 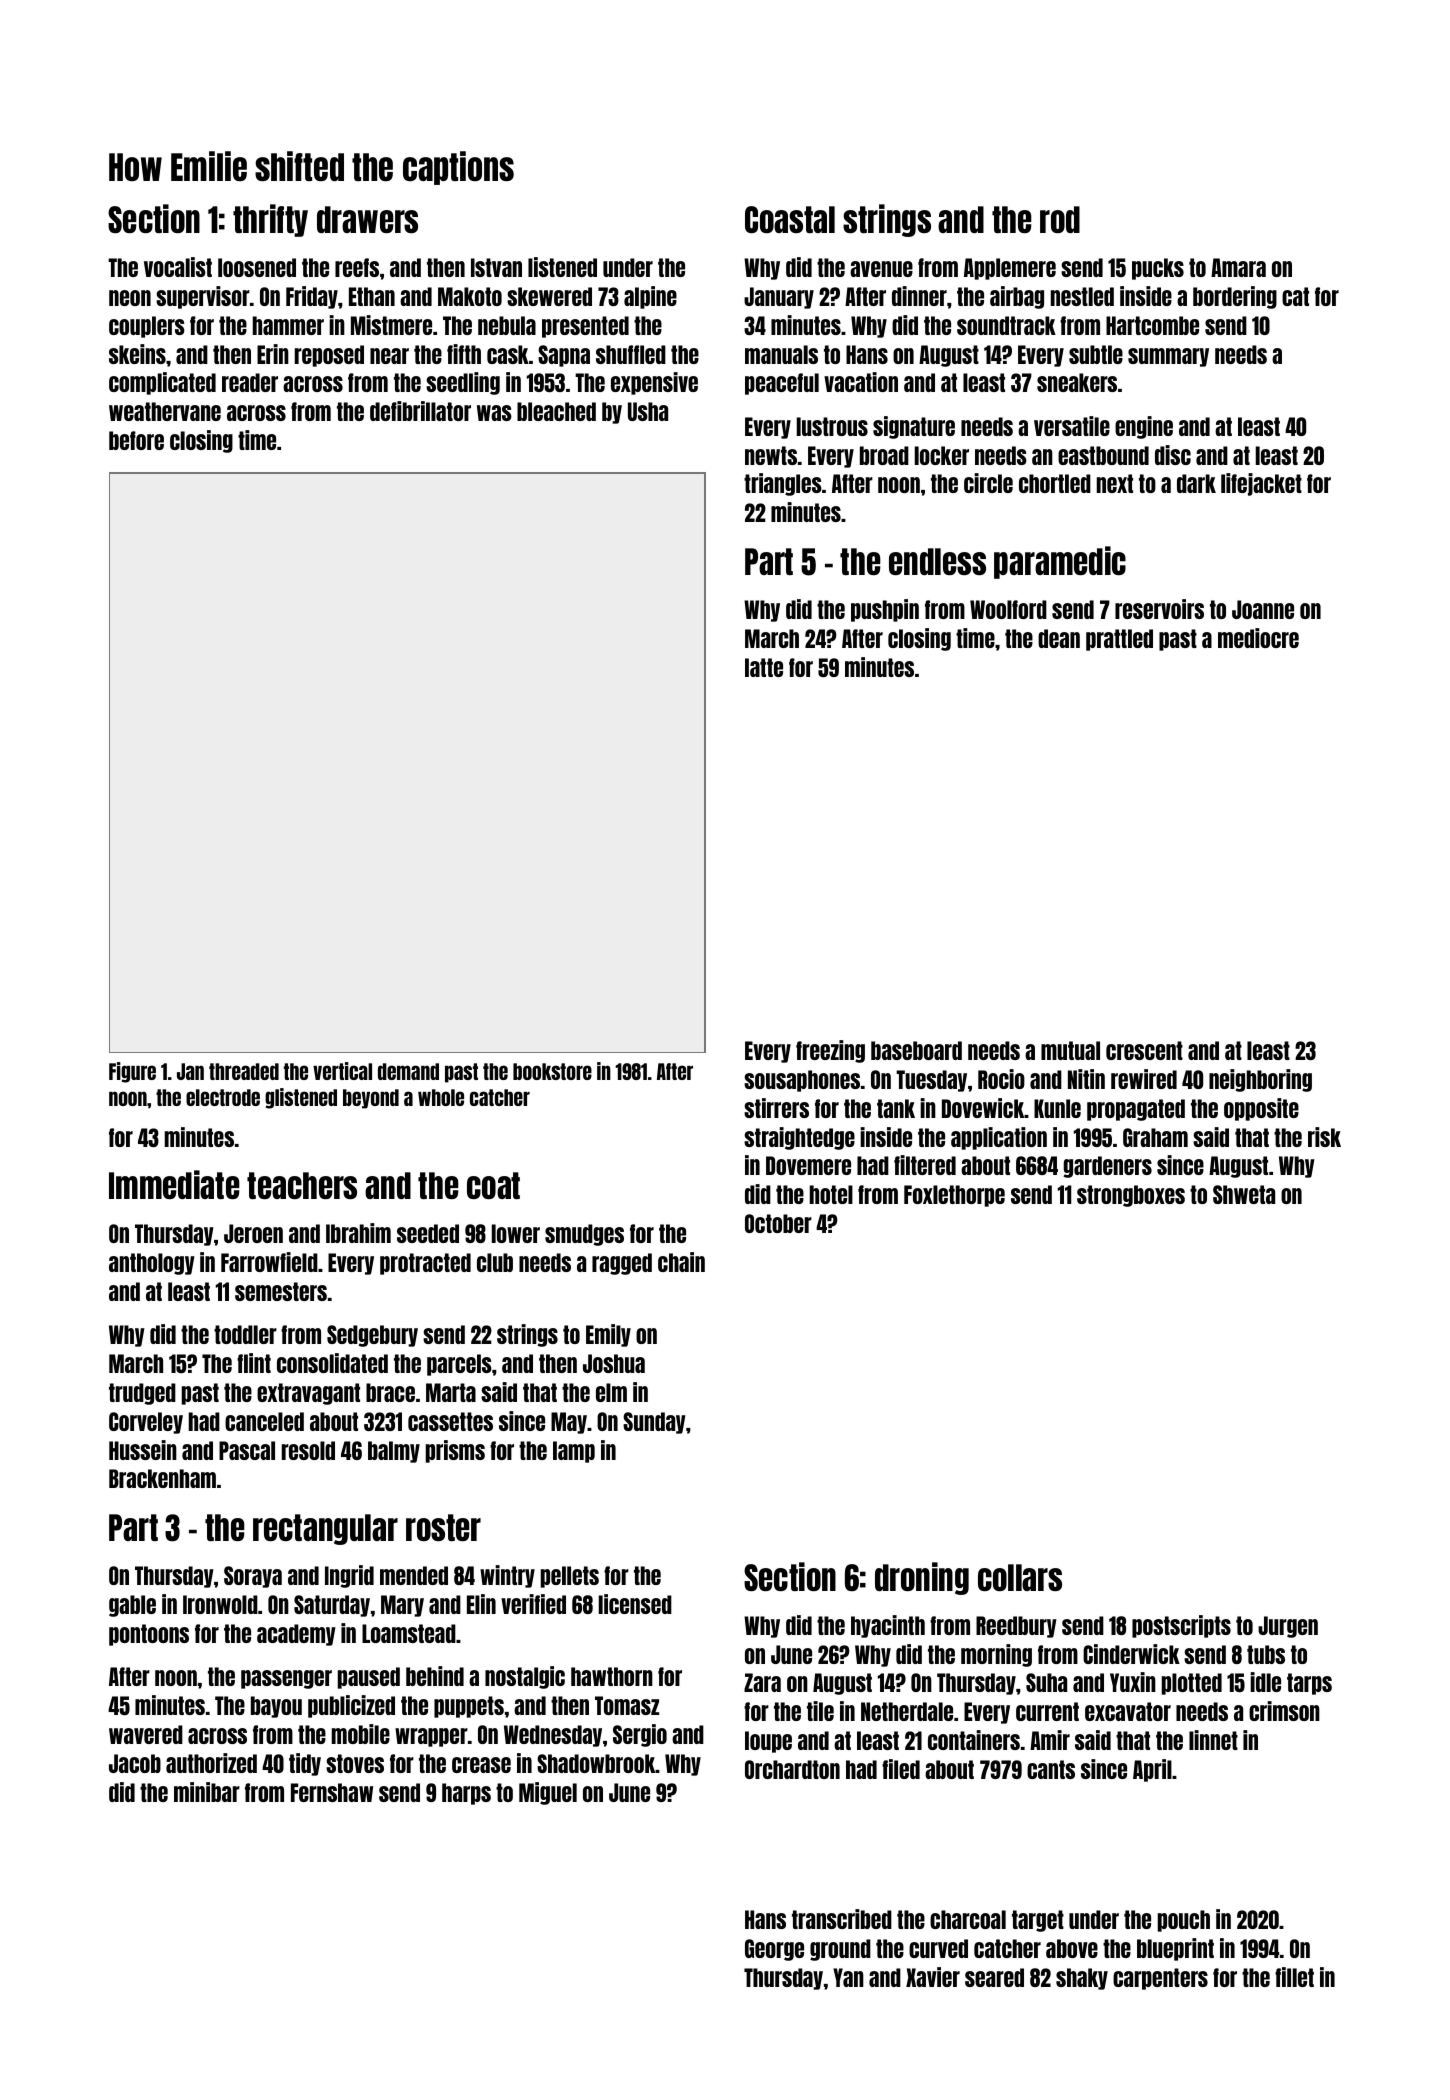 I want to click on gable, so click(x=132, y=1606).
